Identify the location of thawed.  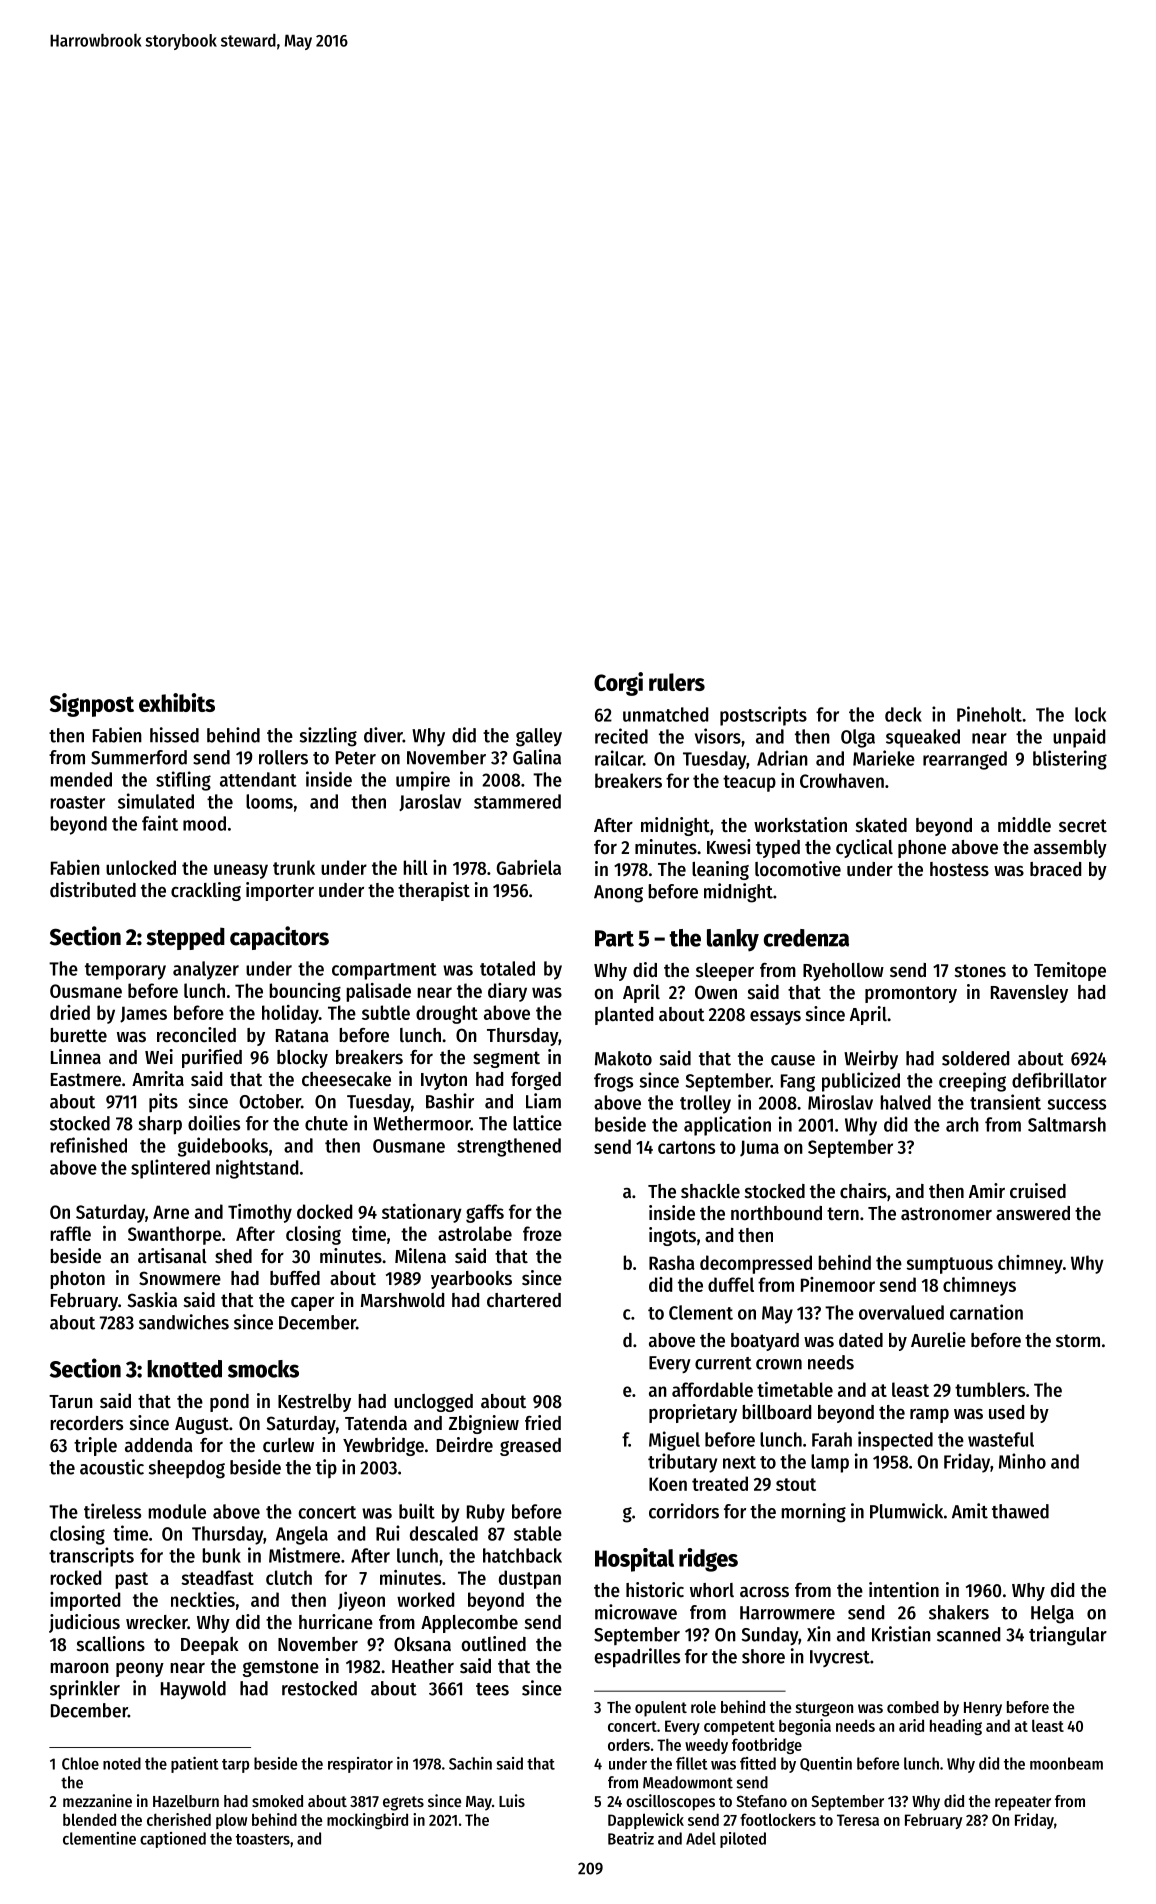
(1020, 1511).
